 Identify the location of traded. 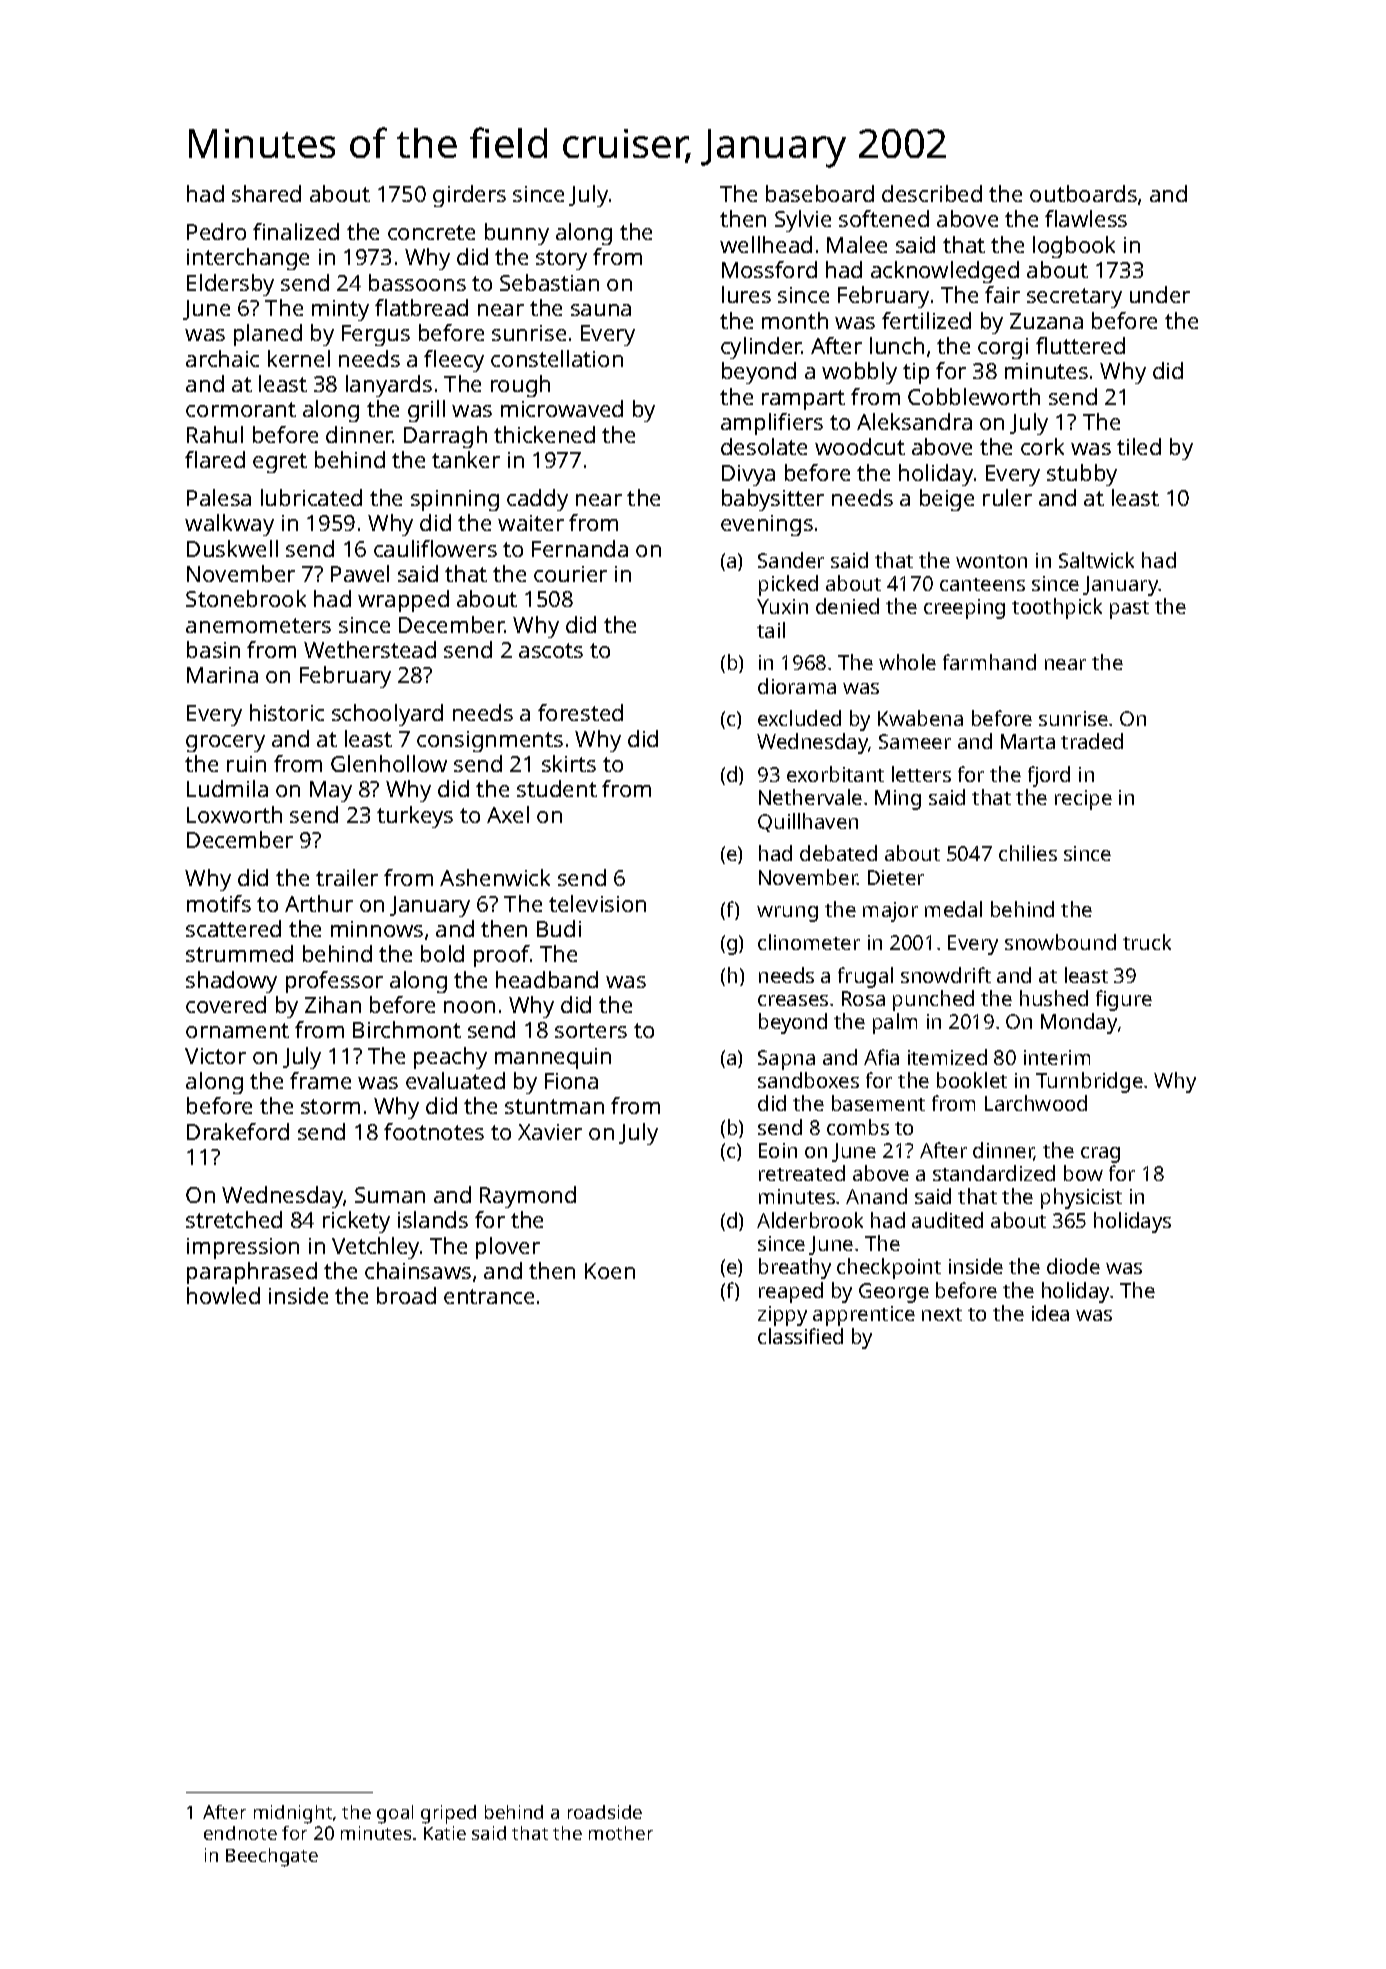
(1092, 741).
